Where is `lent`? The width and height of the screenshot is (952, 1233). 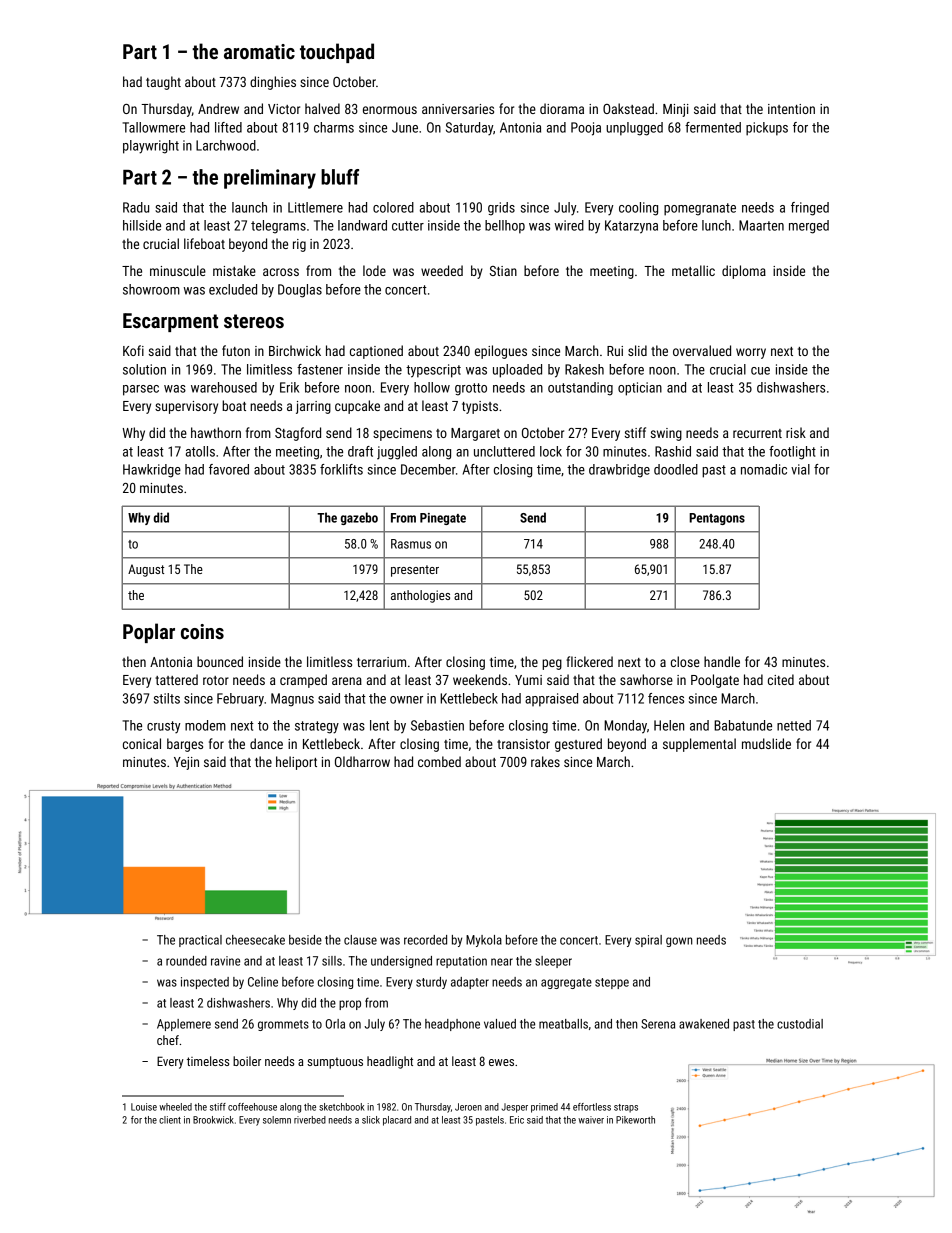 lent is located at coordinates (379, 725).
